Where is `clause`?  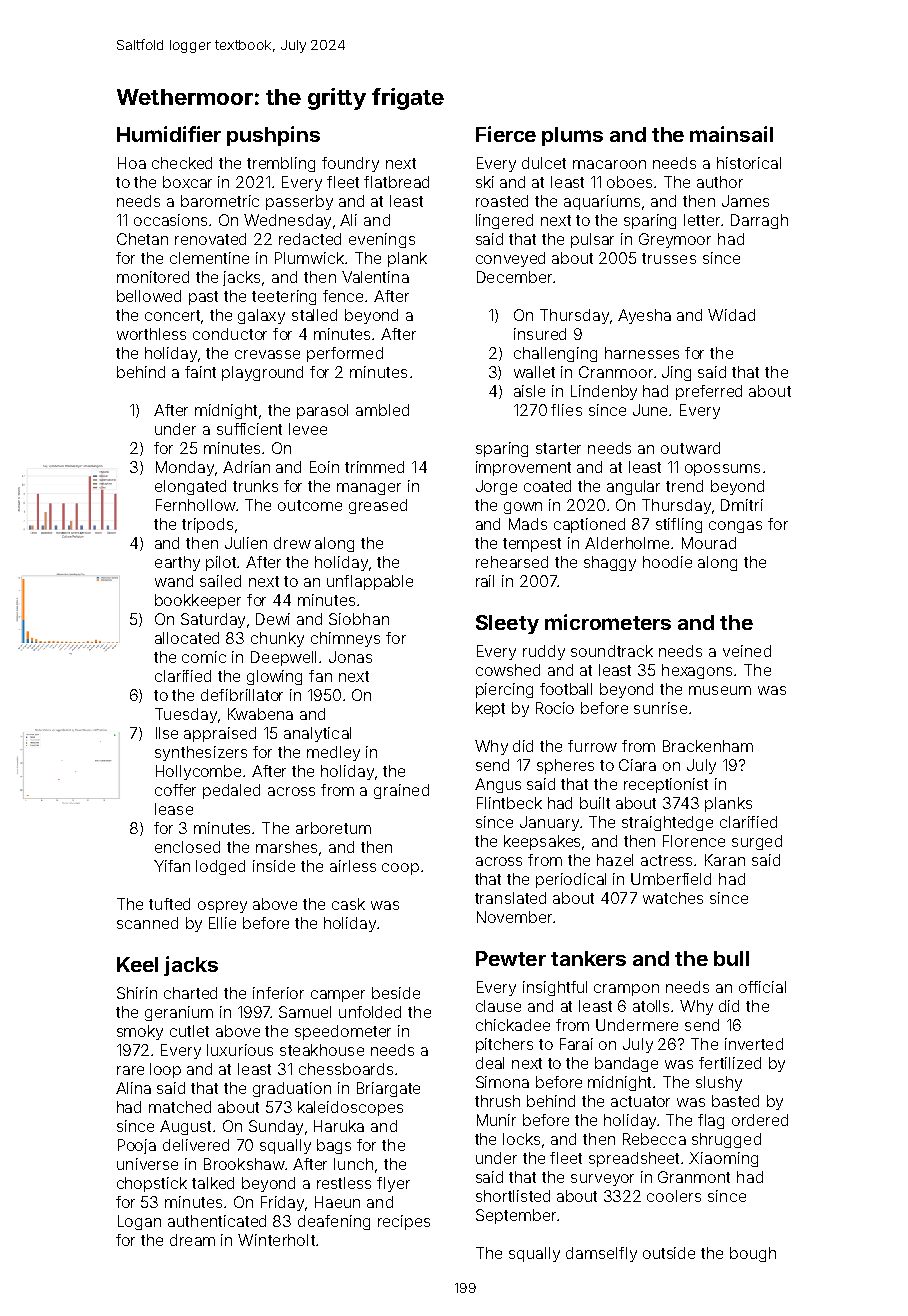 clause is located at coordinates (498, 1006).
